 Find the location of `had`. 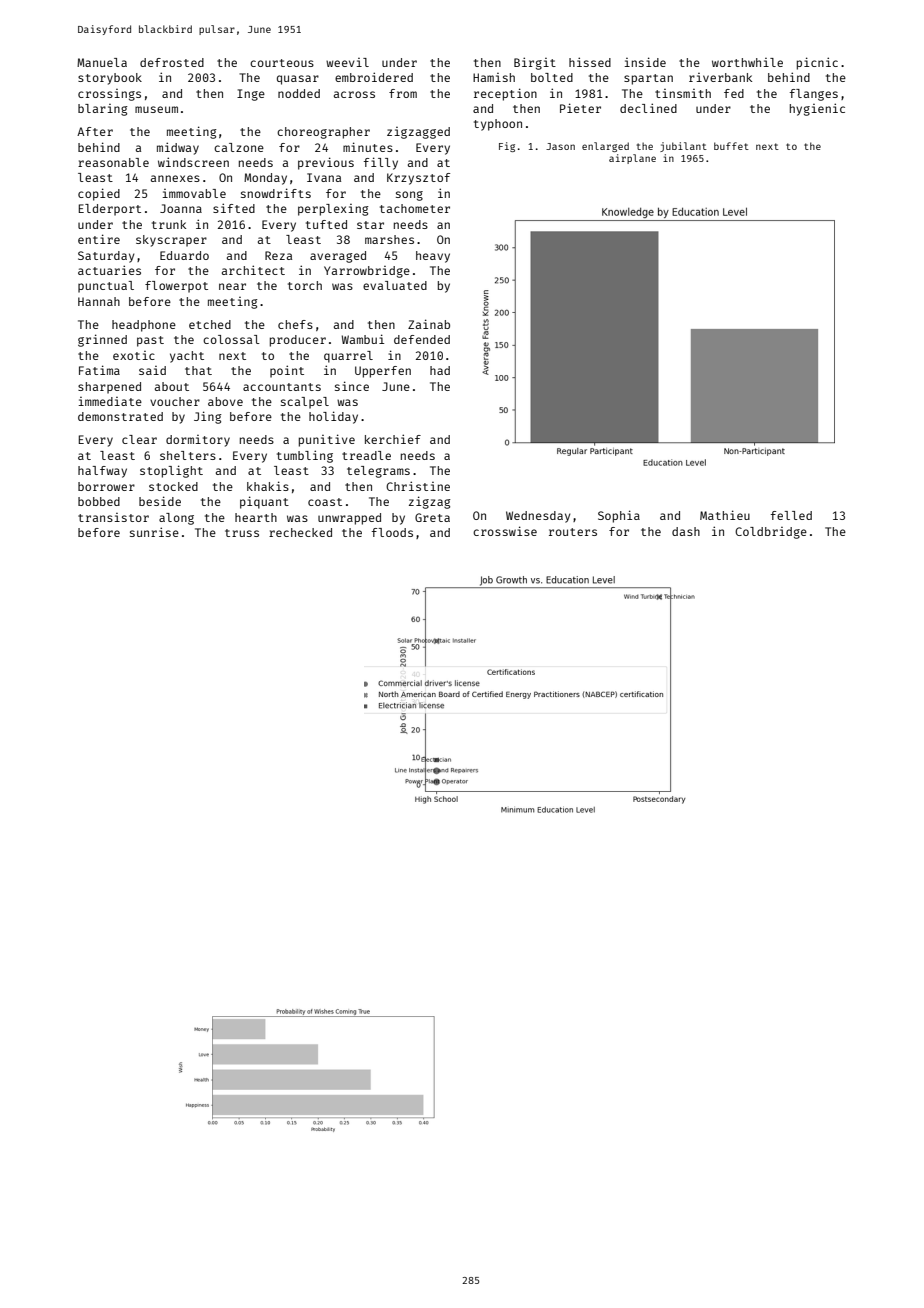

had is located at coordinates (440, 370).
